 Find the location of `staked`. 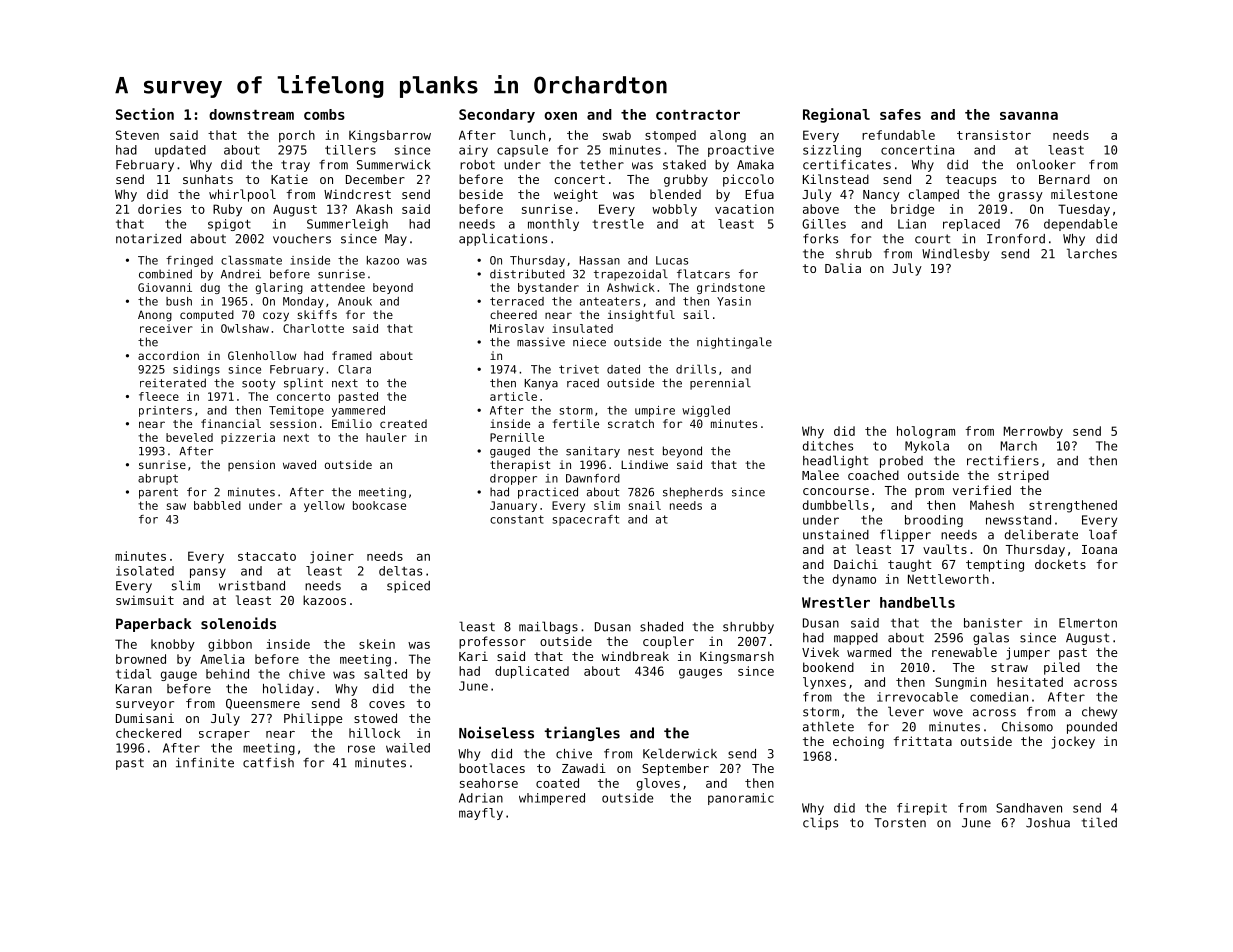

staked is located at coordinates (684, 165).
